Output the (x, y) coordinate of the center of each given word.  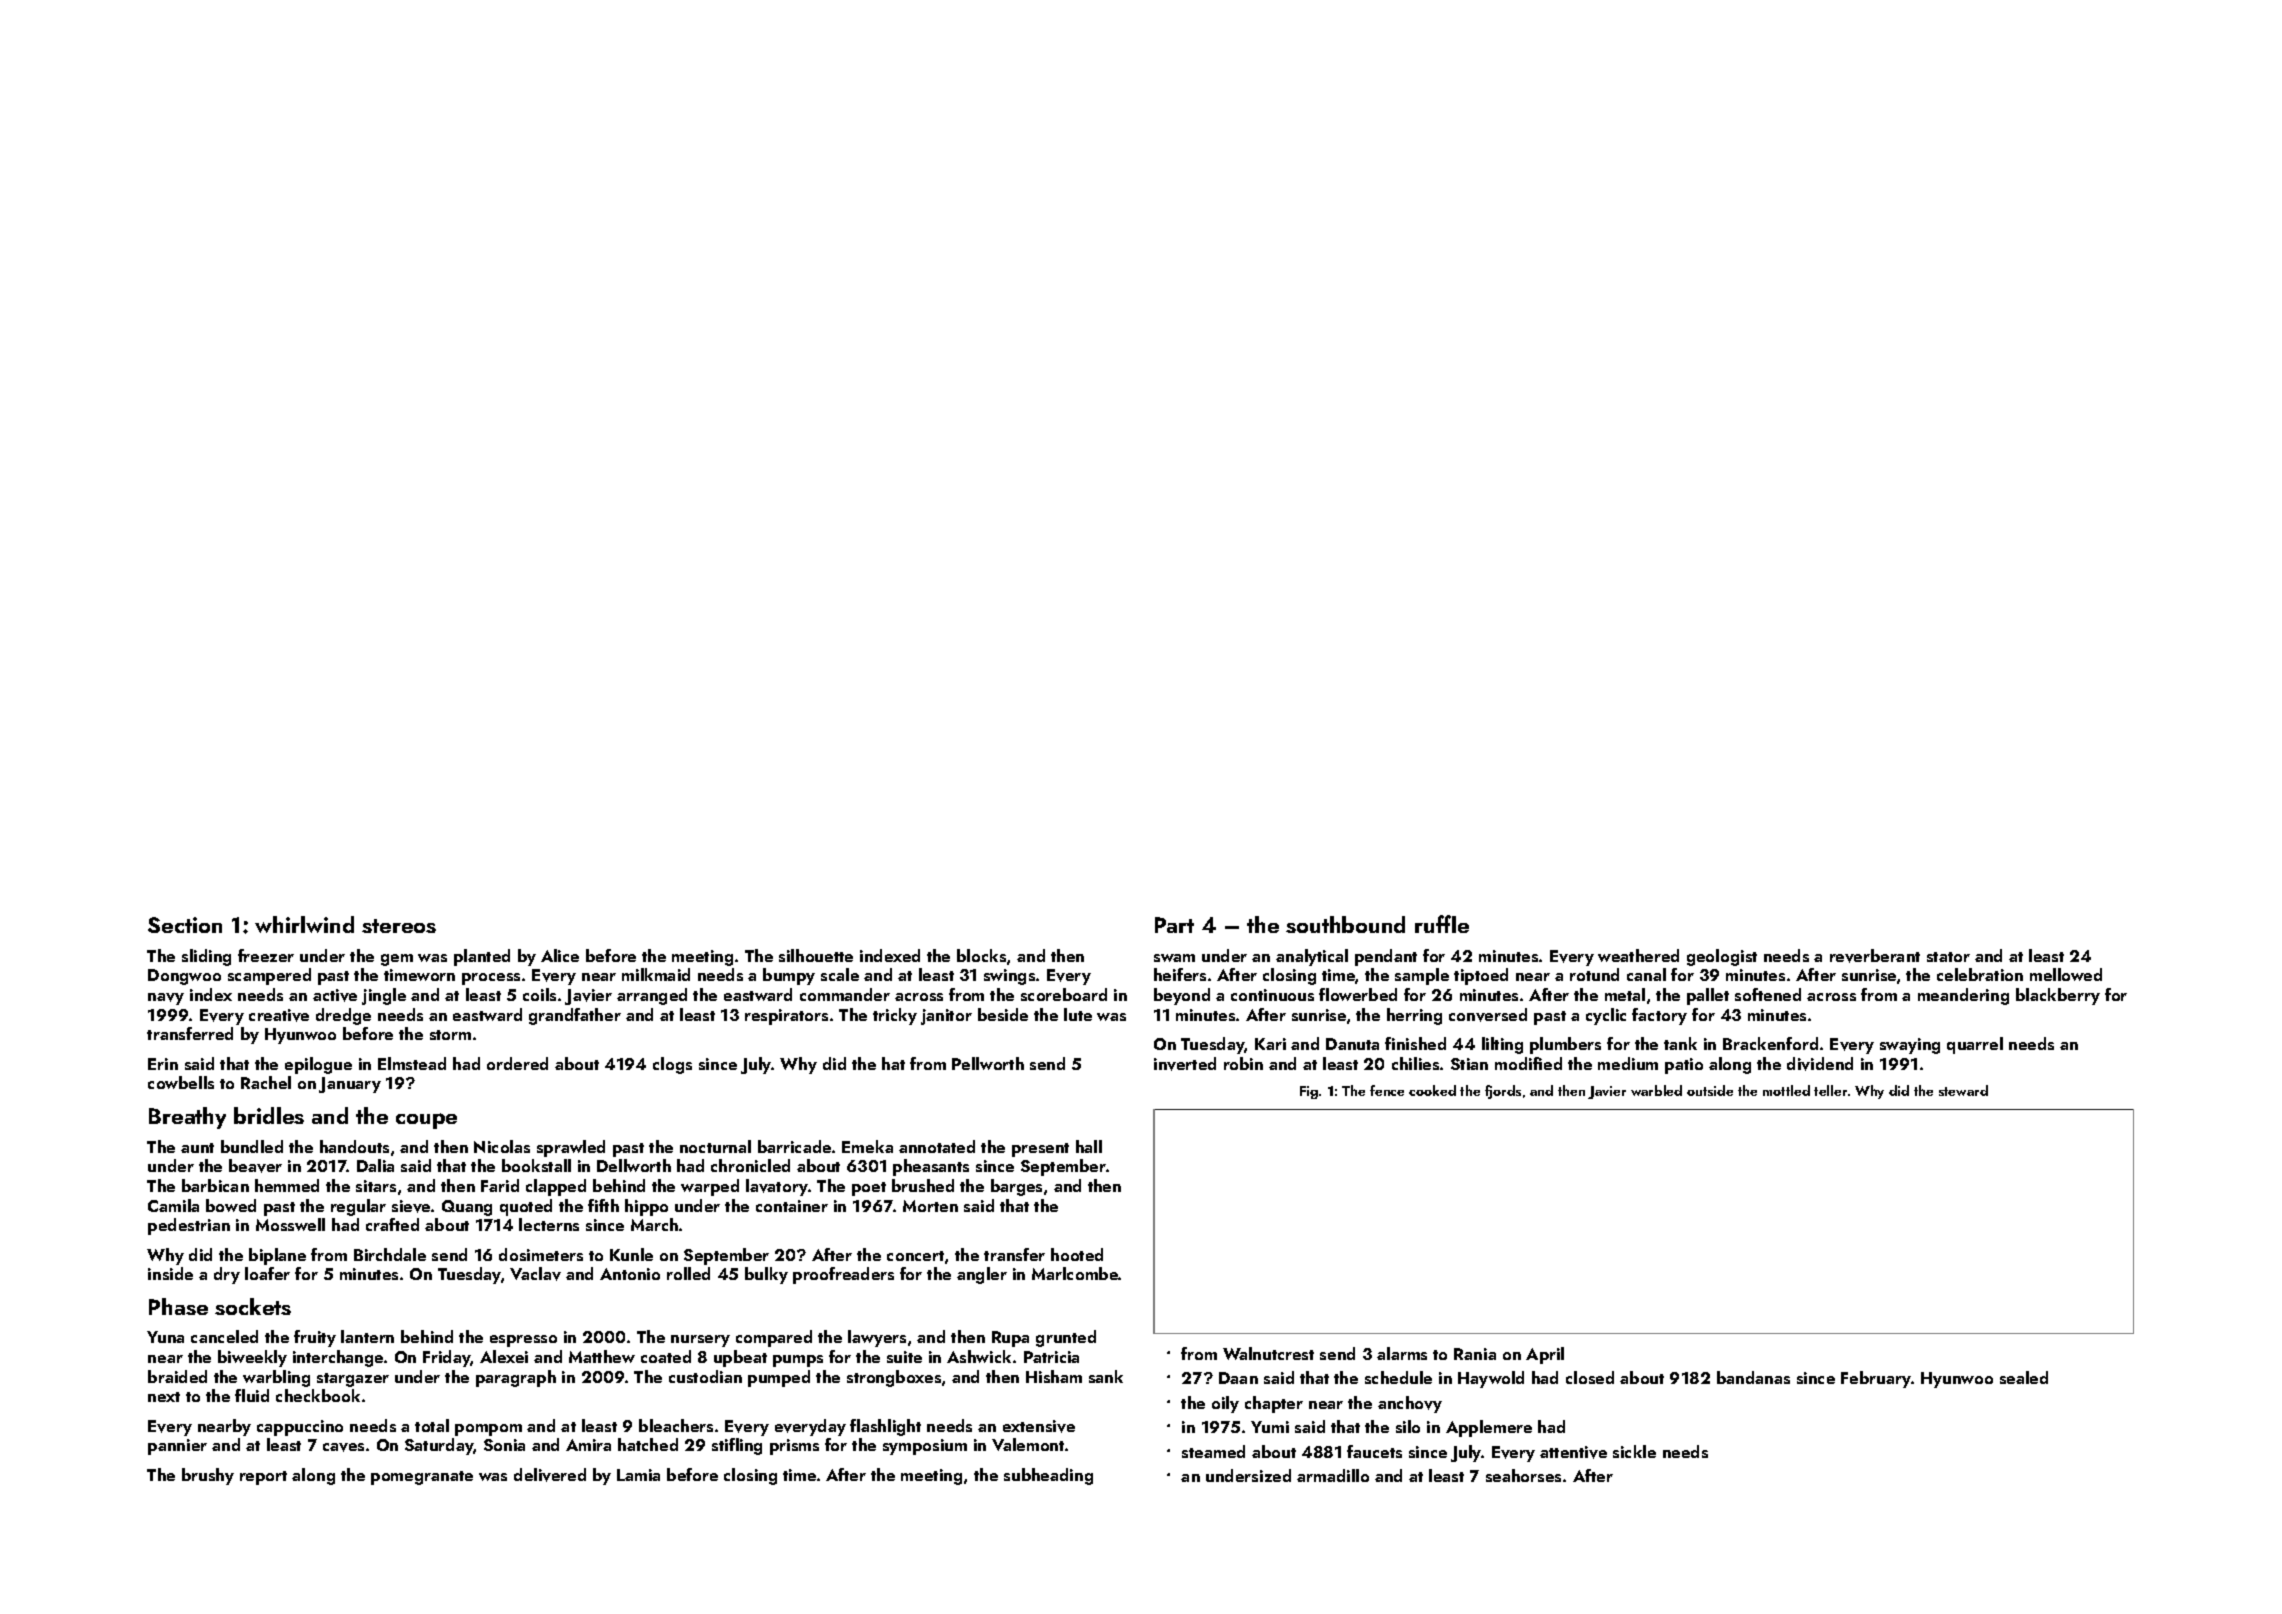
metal (1625, 994)
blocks (981, 955)
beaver (255, 1166)
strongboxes (894, 1378)
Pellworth (988, 1063)
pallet (1708, 996)
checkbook (318, 1395)
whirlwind (304, 924)
